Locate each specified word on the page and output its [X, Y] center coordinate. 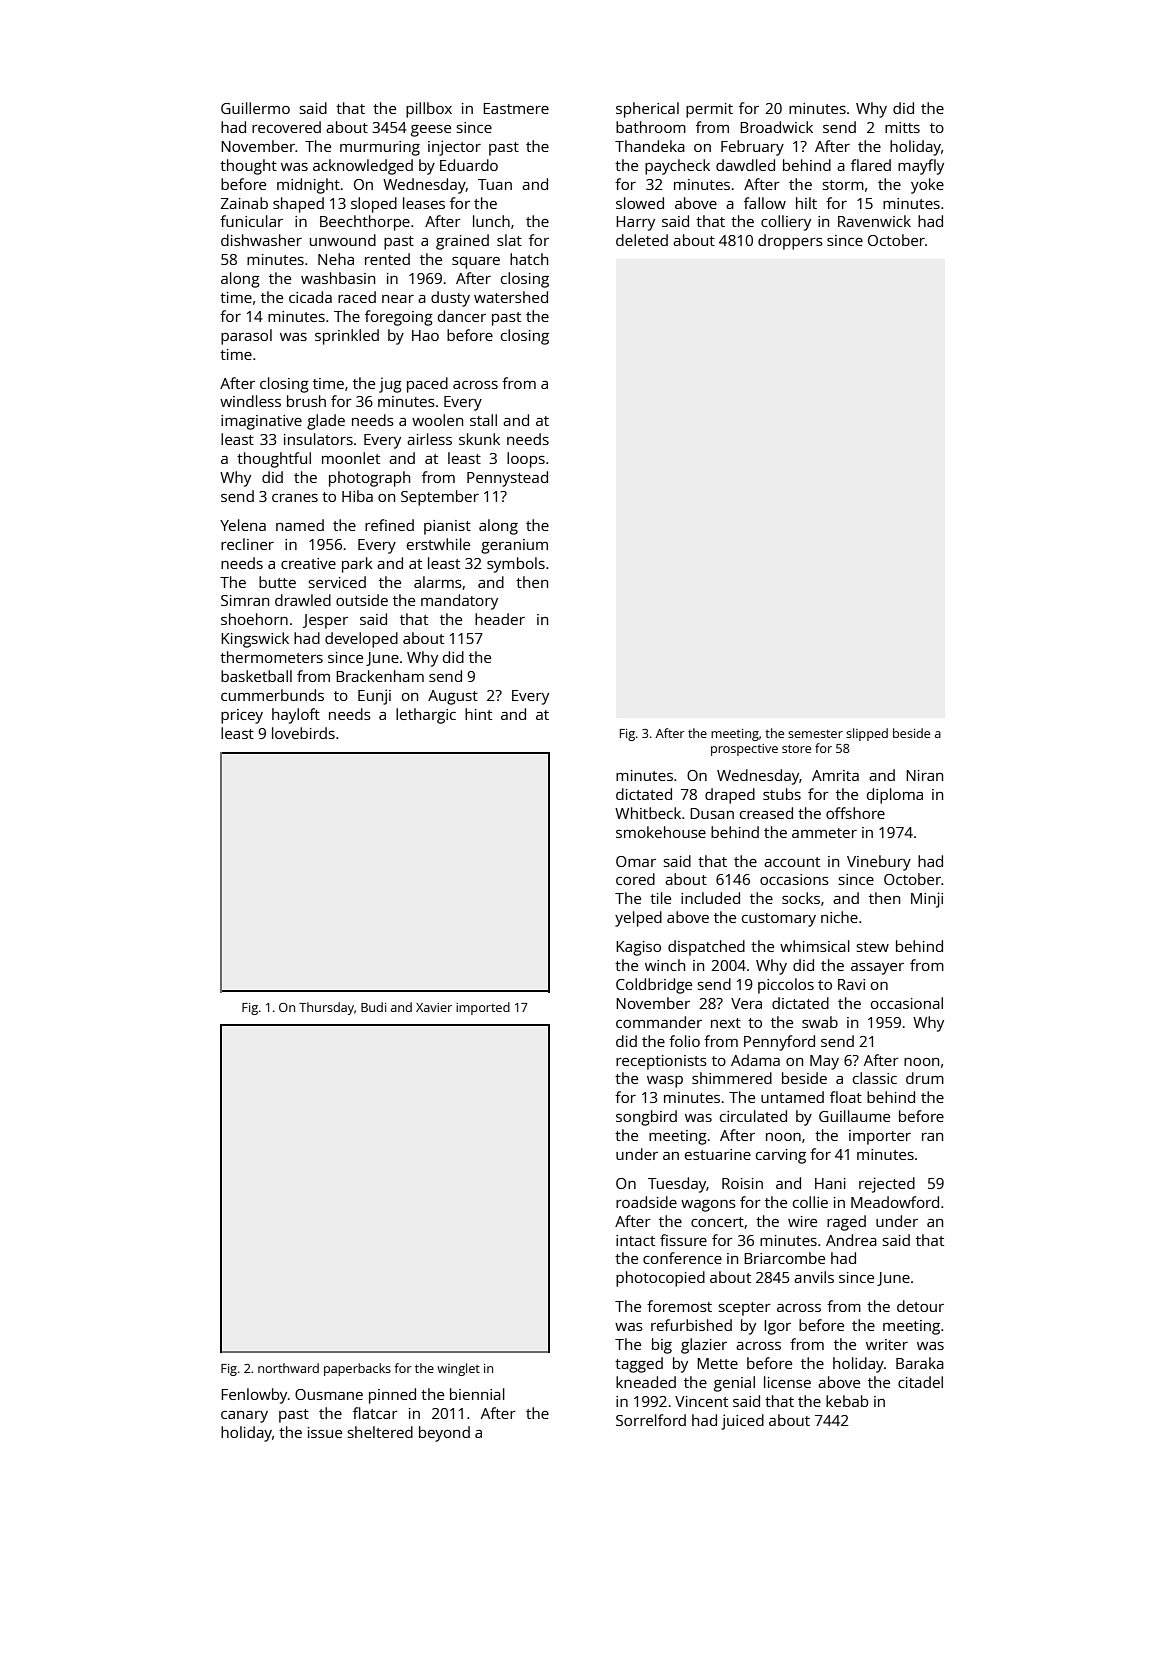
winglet [458, 1369]
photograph [369, 479]
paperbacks [357, 1369]
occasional [907, 1003]
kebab [847, 1401]
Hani [830, 1183]
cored [635, 879]
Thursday [326, 1008]
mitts [902, 127]
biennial [477, 1394]
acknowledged [363, 167]
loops [526, 460]
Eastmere [516, 108]
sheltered [380, 1432]
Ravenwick [874, 221]
